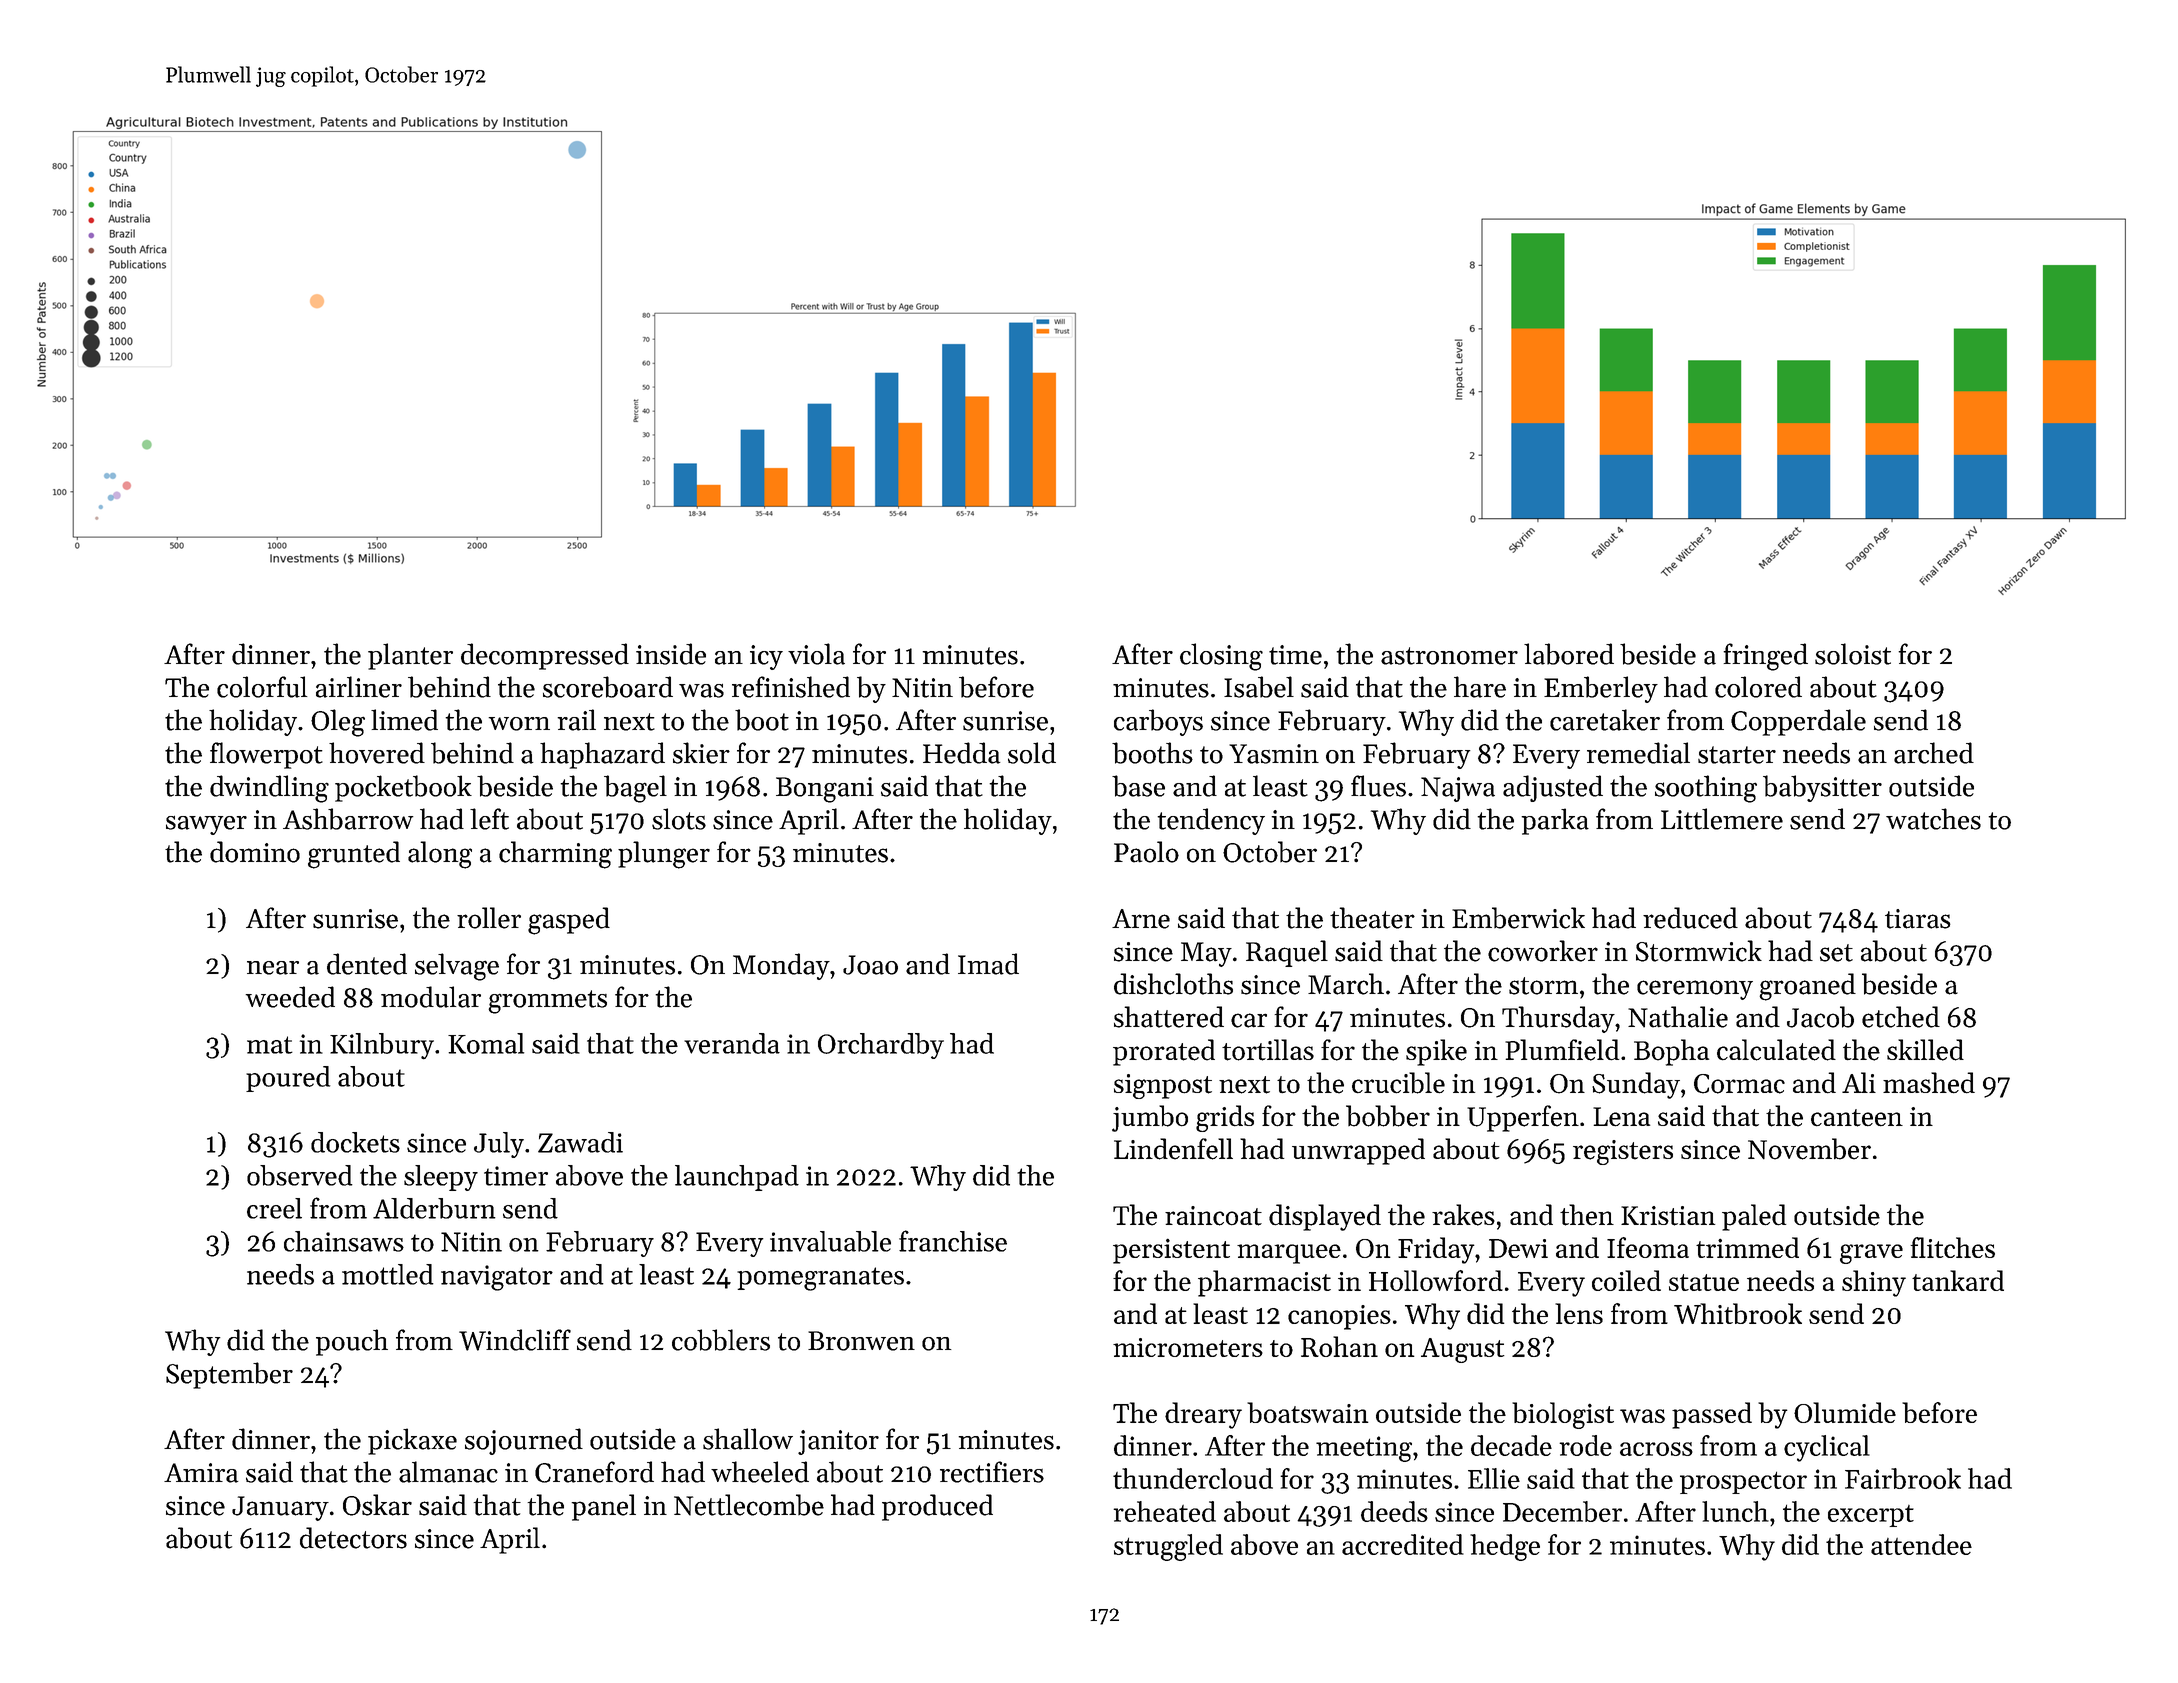  I want to click on plunger, so click(664, 855).
